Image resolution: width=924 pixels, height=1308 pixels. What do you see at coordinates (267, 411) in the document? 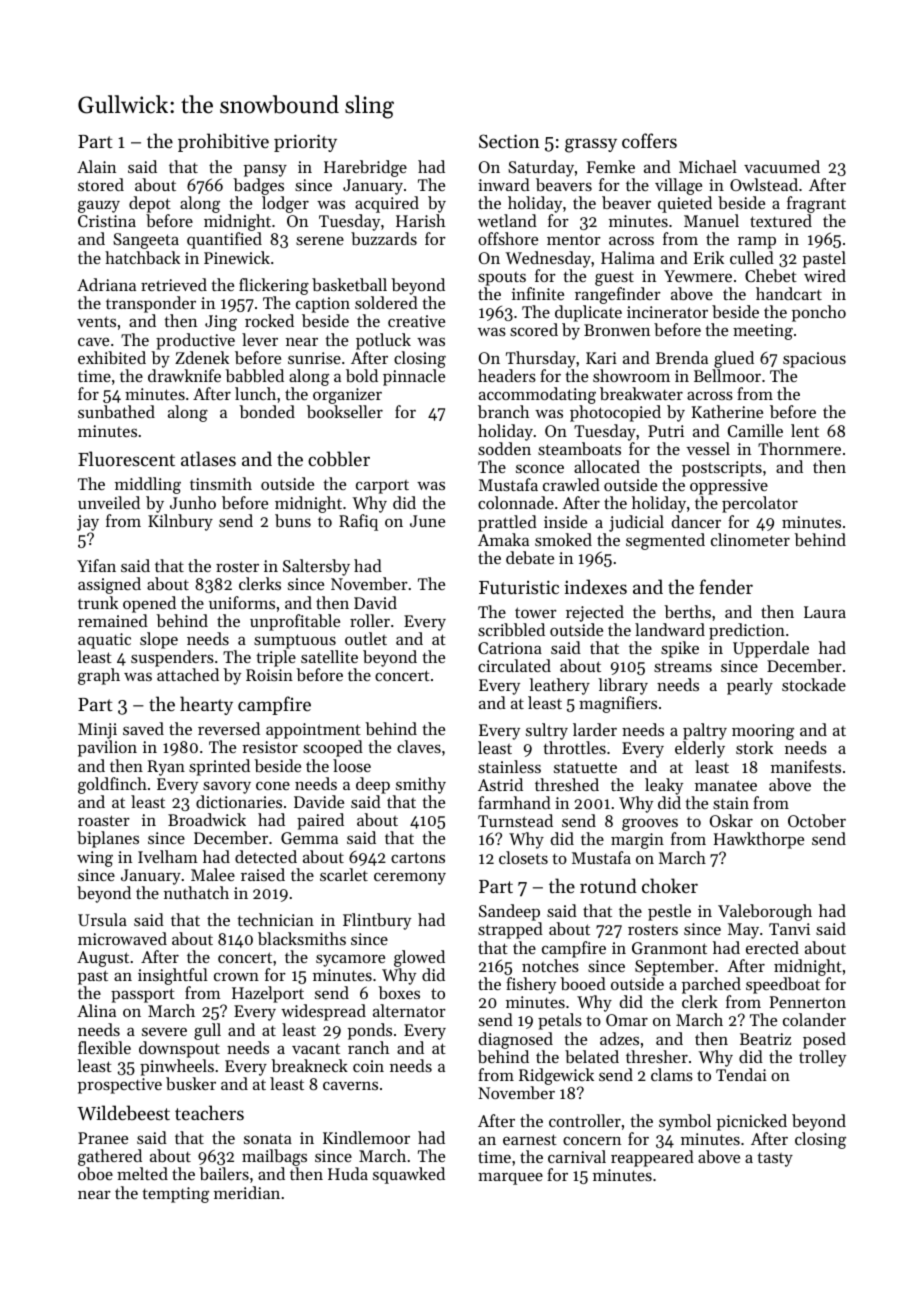
I see `bonded` at bounding box center [267, 411].
